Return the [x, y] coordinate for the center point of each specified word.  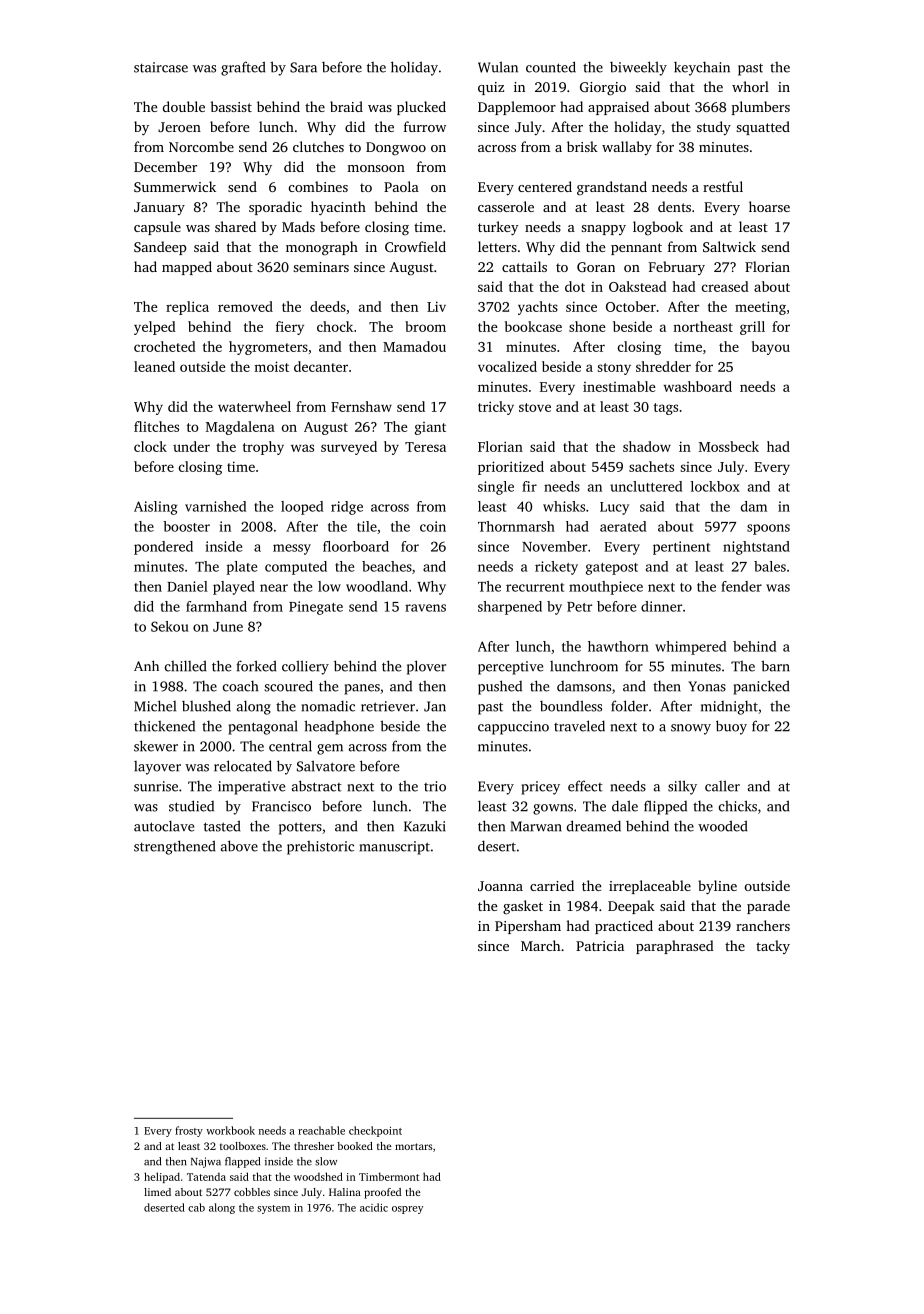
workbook [230, 1130]
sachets [651, 466]
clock [150, 446]
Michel [155, 706]
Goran [596, 267]
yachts [538, 308]
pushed [500, 687]
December [165, 166]
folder [629, 706]
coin [433, 526]
